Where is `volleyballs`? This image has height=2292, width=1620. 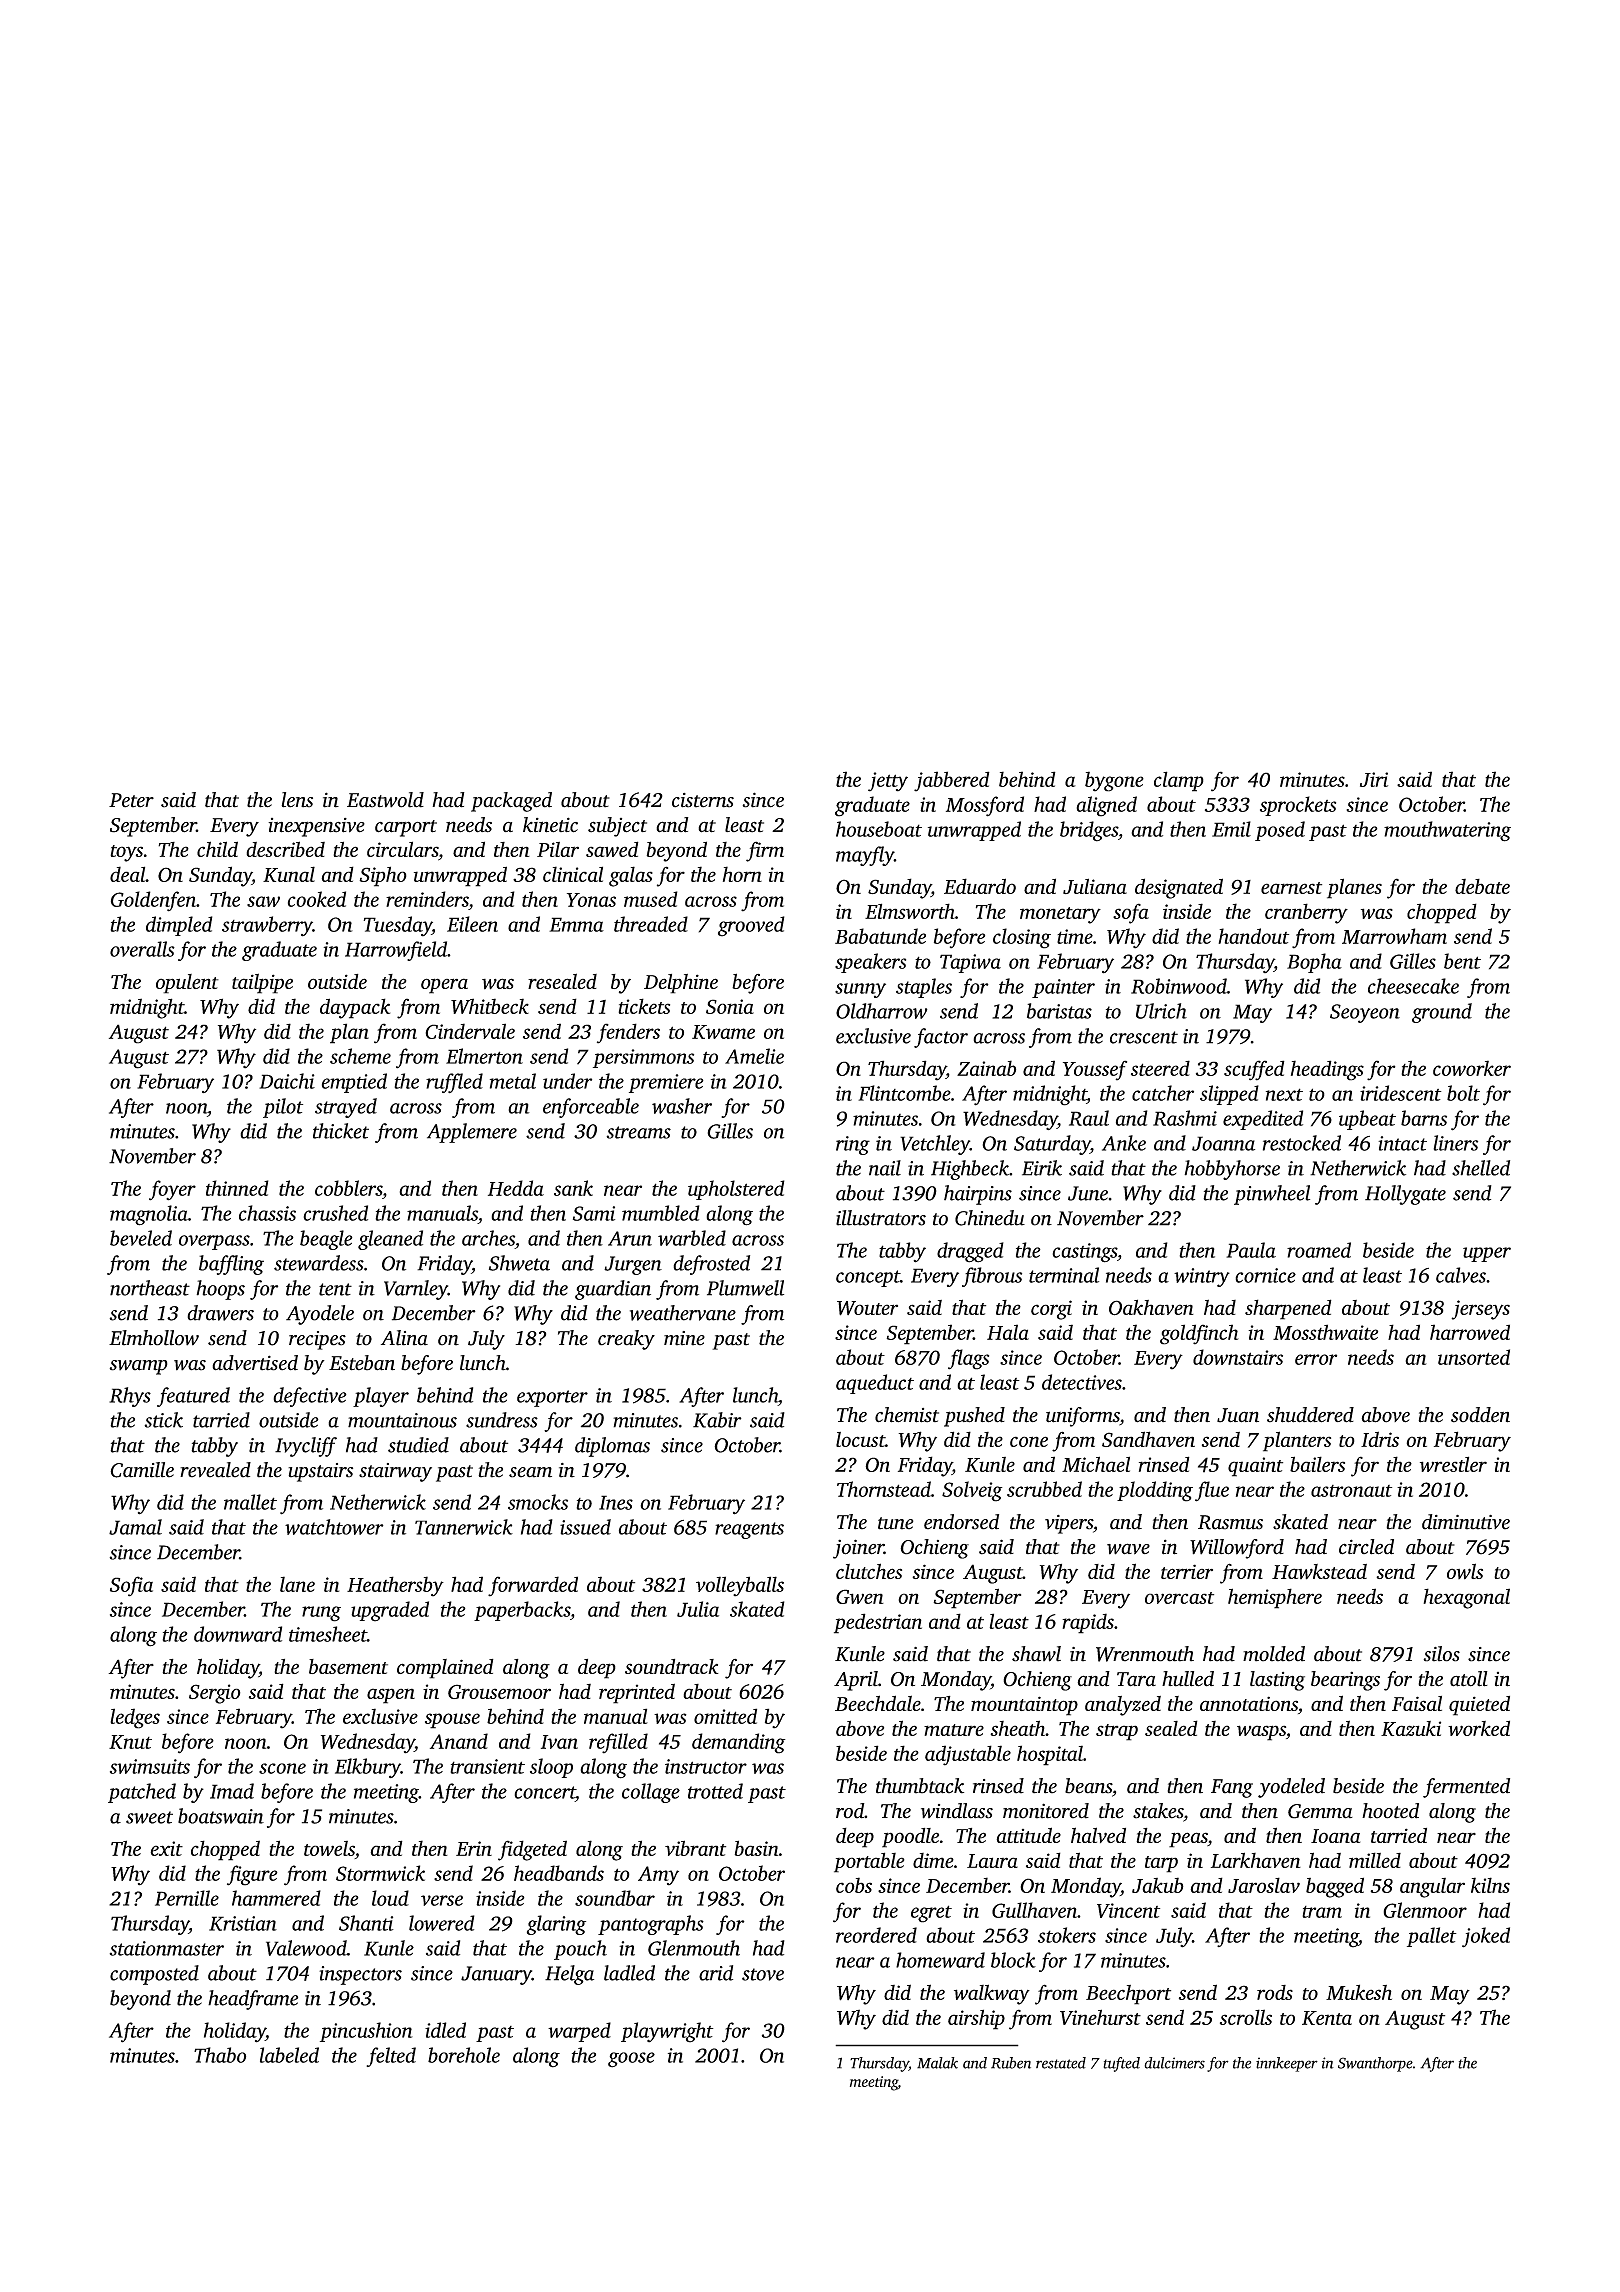
volleyballs is located at coordinates (740, 1586).
